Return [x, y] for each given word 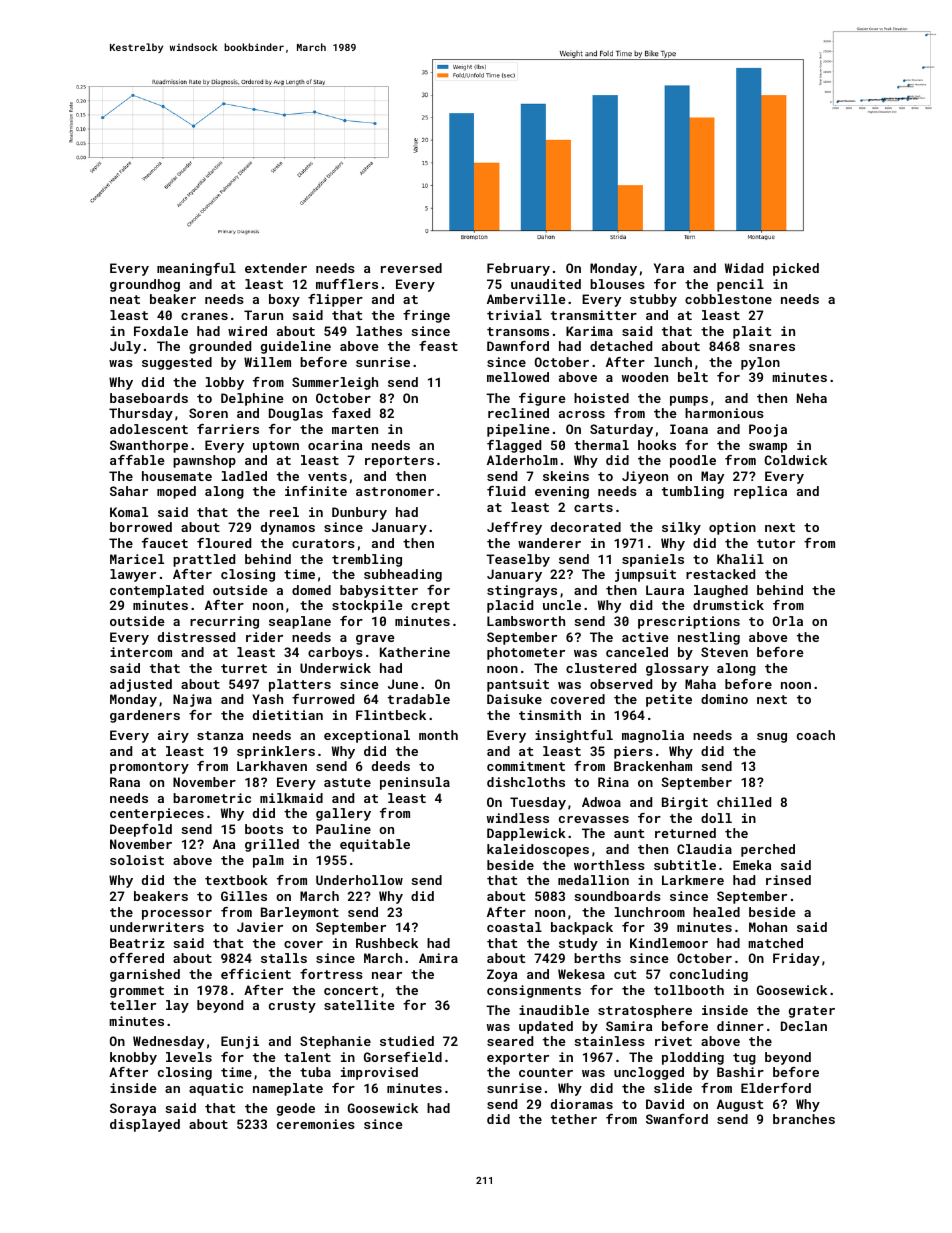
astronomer [395, 491]
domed [311, 590]
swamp [768, 448]
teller [133, 1005]
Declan [804, 1026]
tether [574, 1119]
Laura [665, 590]
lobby [225, 383]
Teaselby [518, 560]
